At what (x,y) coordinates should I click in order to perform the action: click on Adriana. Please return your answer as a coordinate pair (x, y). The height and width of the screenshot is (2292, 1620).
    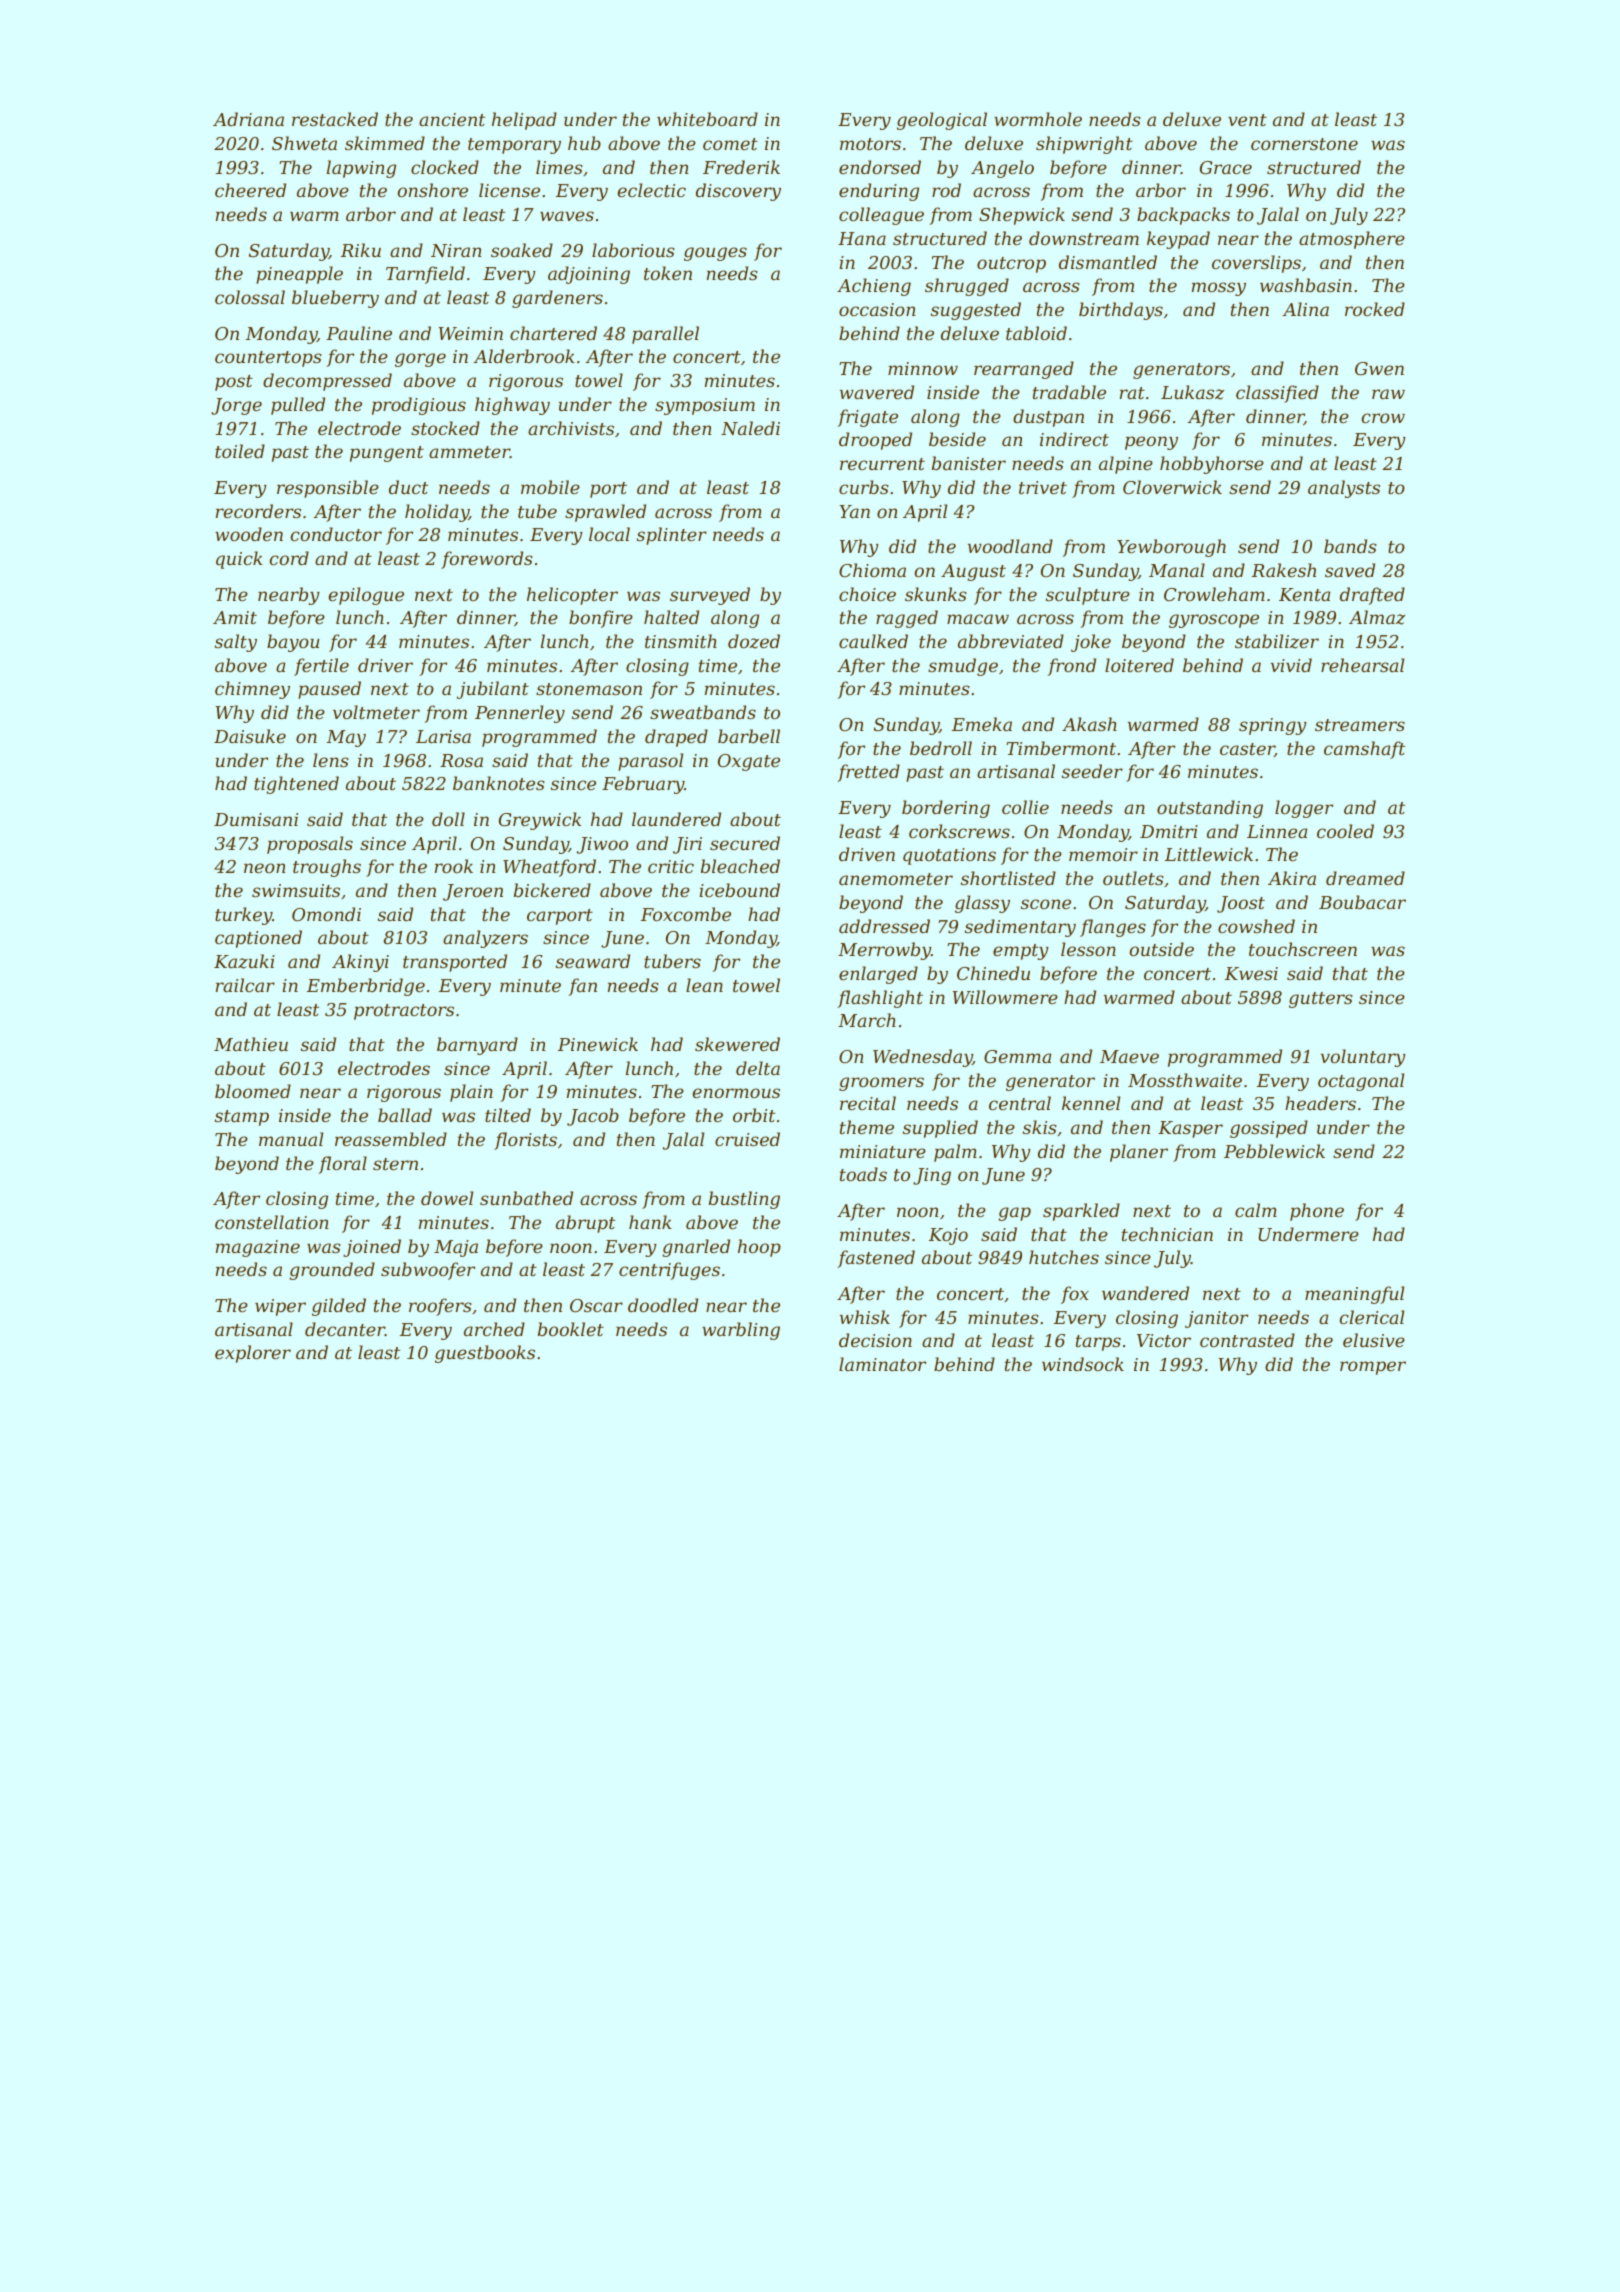
    Looking at the image, I should click on (248, 119).
